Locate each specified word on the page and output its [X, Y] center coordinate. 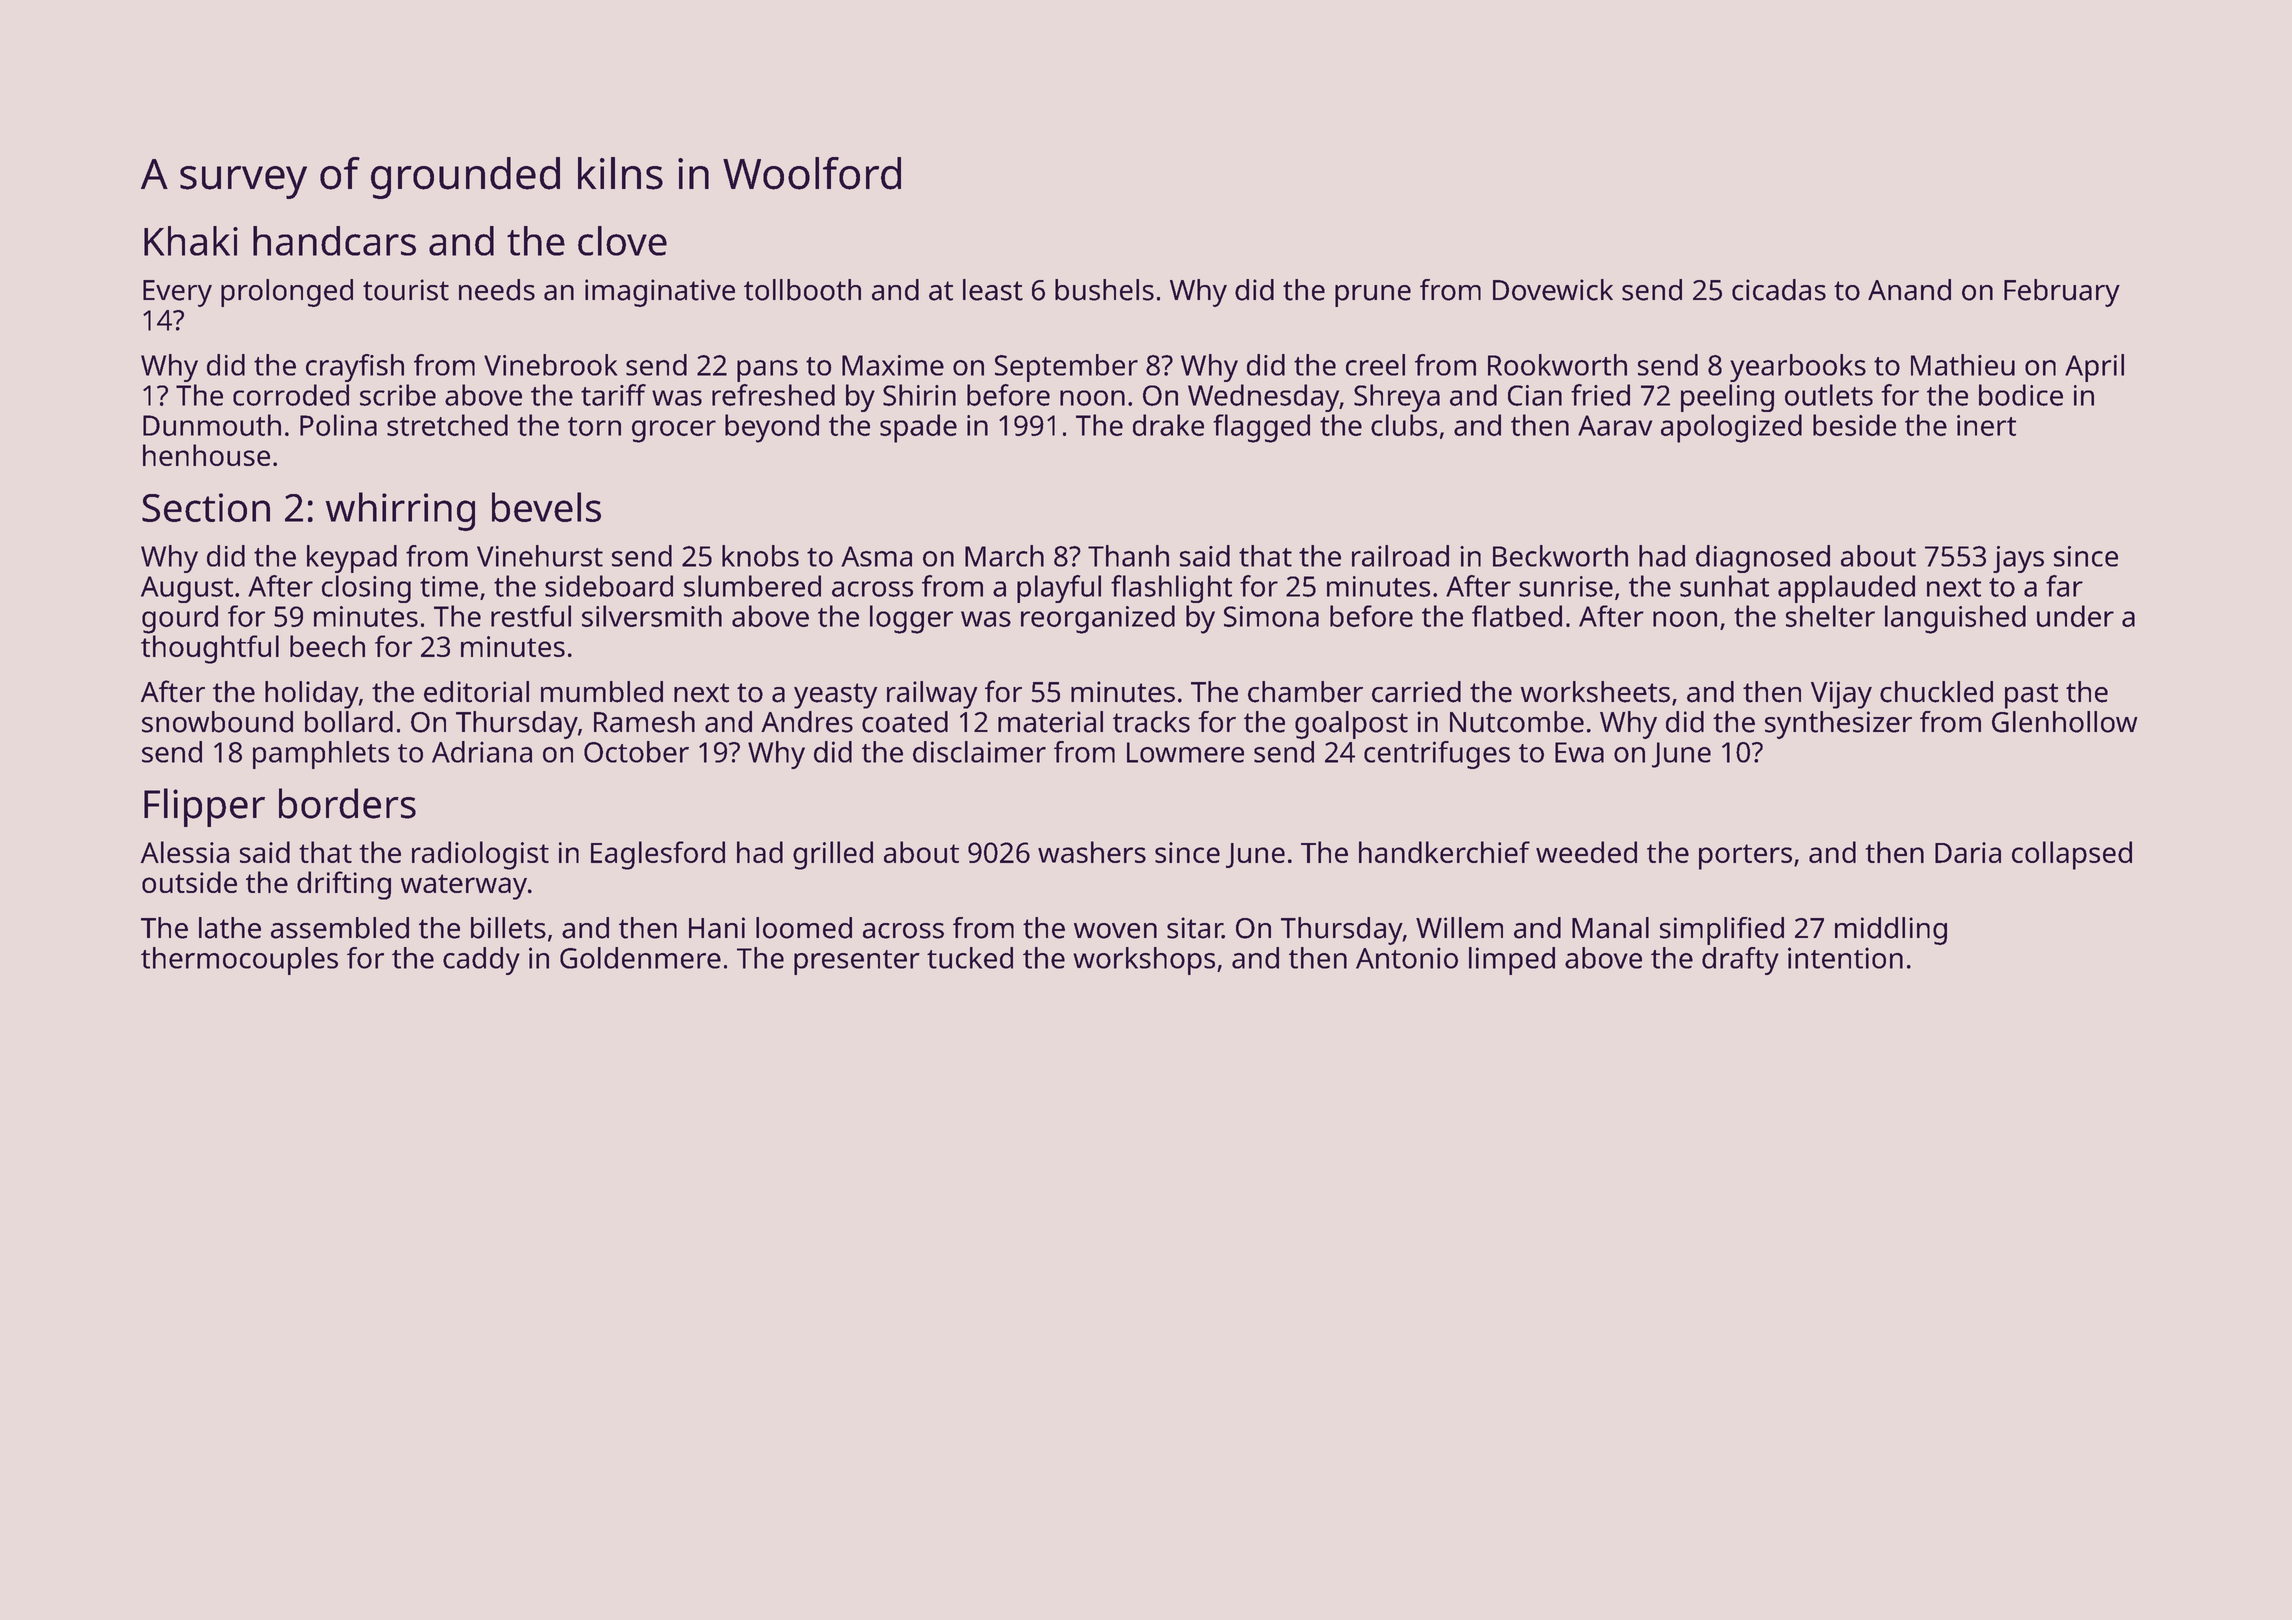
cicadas [1779, 290]
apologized [1731, 428]
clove [622, 241]
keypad [352, 559]
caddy [481, 961]
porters [1745, 857]
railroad [1400, 556]
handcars [334, 241]
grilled [833, 855]
